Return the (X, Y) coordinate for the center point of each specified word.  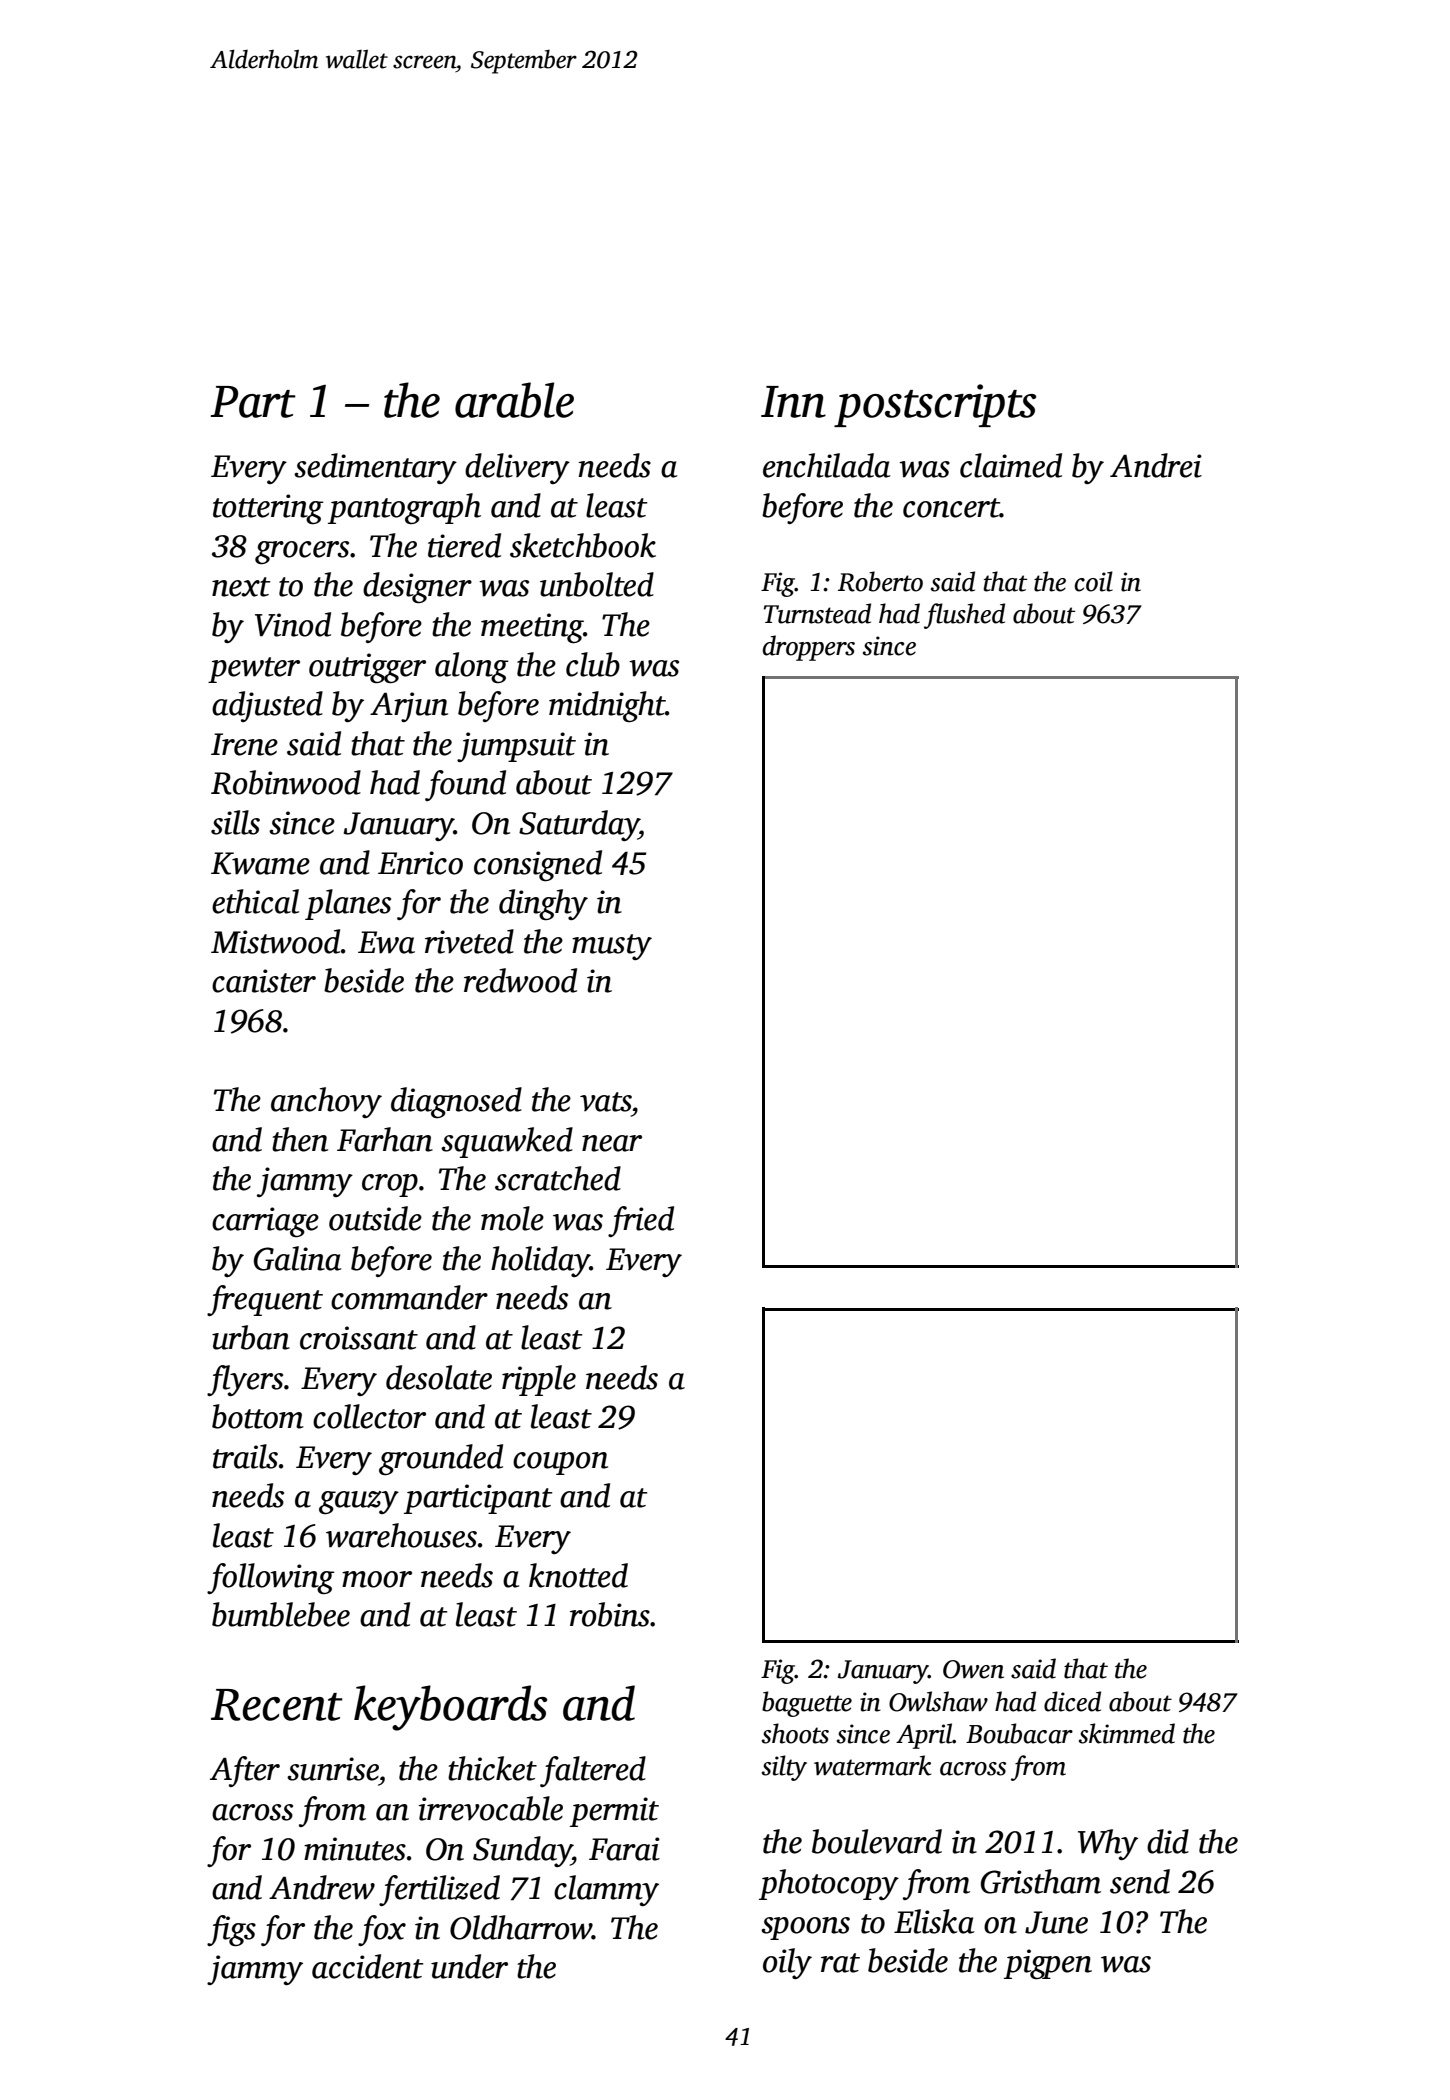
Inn (793, 402)
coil (1094, 581)
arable (514, 400)
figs (231, 1930)
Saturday (579, 825)
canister (264, 981)
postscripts (935, 405)
